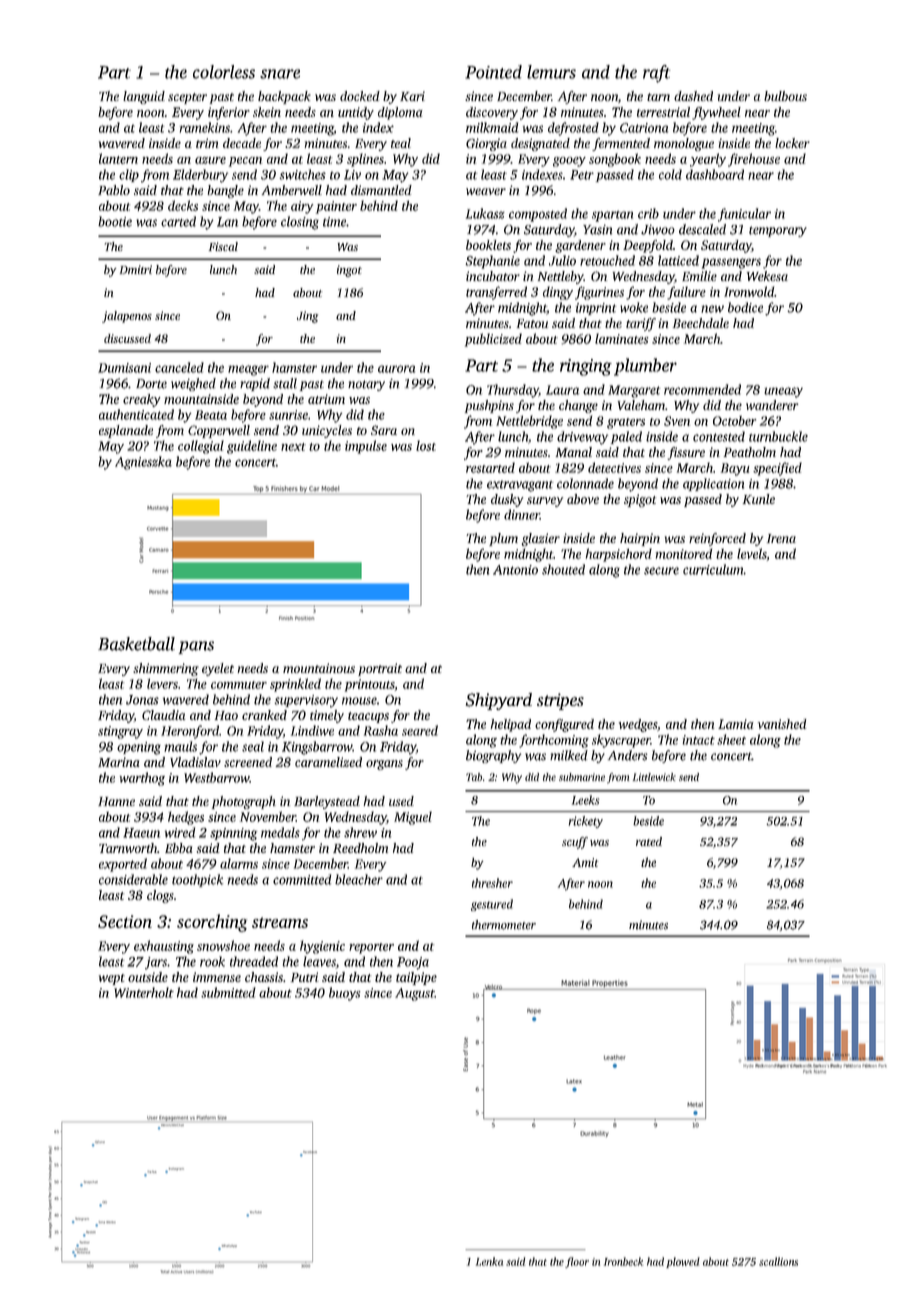  Describe the element at coordinates (252, 447) in the screenshot. I see `guideline` at that location.
